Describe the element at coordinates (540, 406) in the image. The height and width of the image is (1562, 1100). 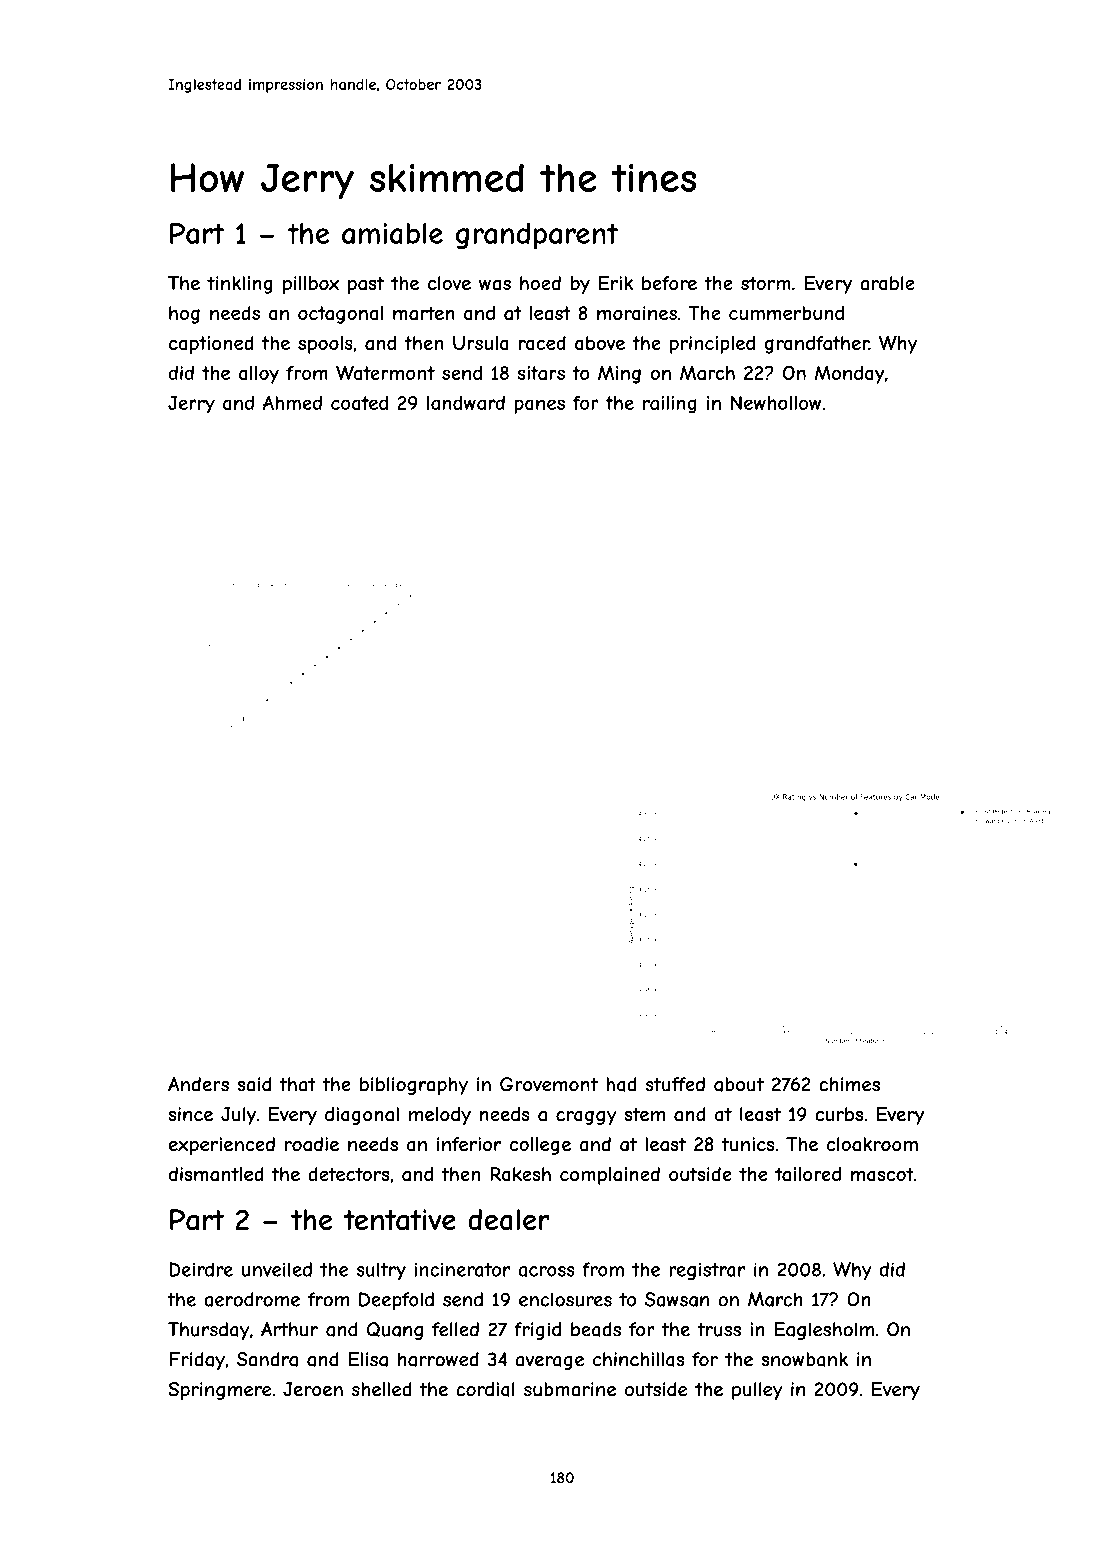
I see `panes` at that location.
